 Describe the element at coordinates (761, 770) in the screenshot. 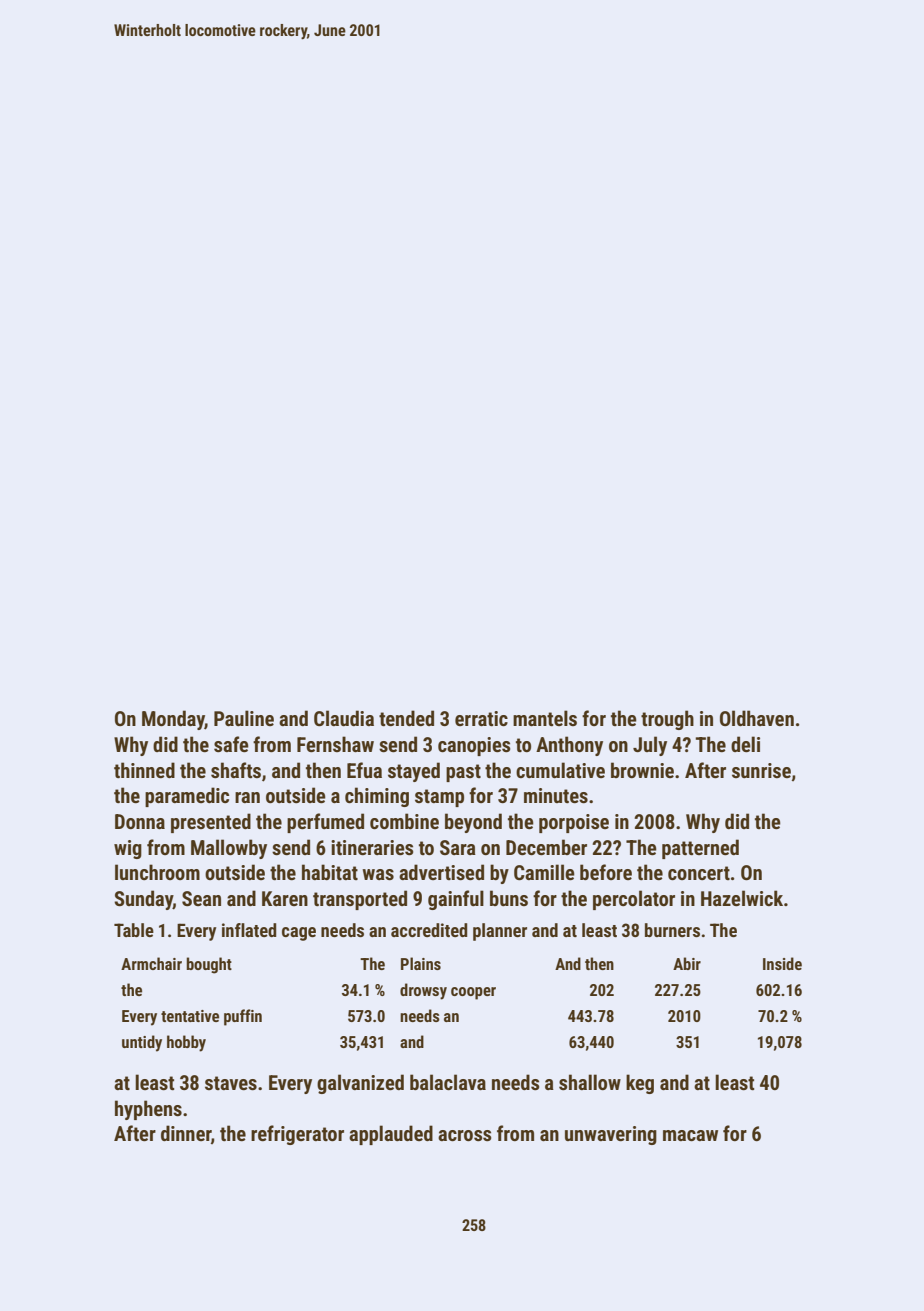

I see `sunrise` at that location.
